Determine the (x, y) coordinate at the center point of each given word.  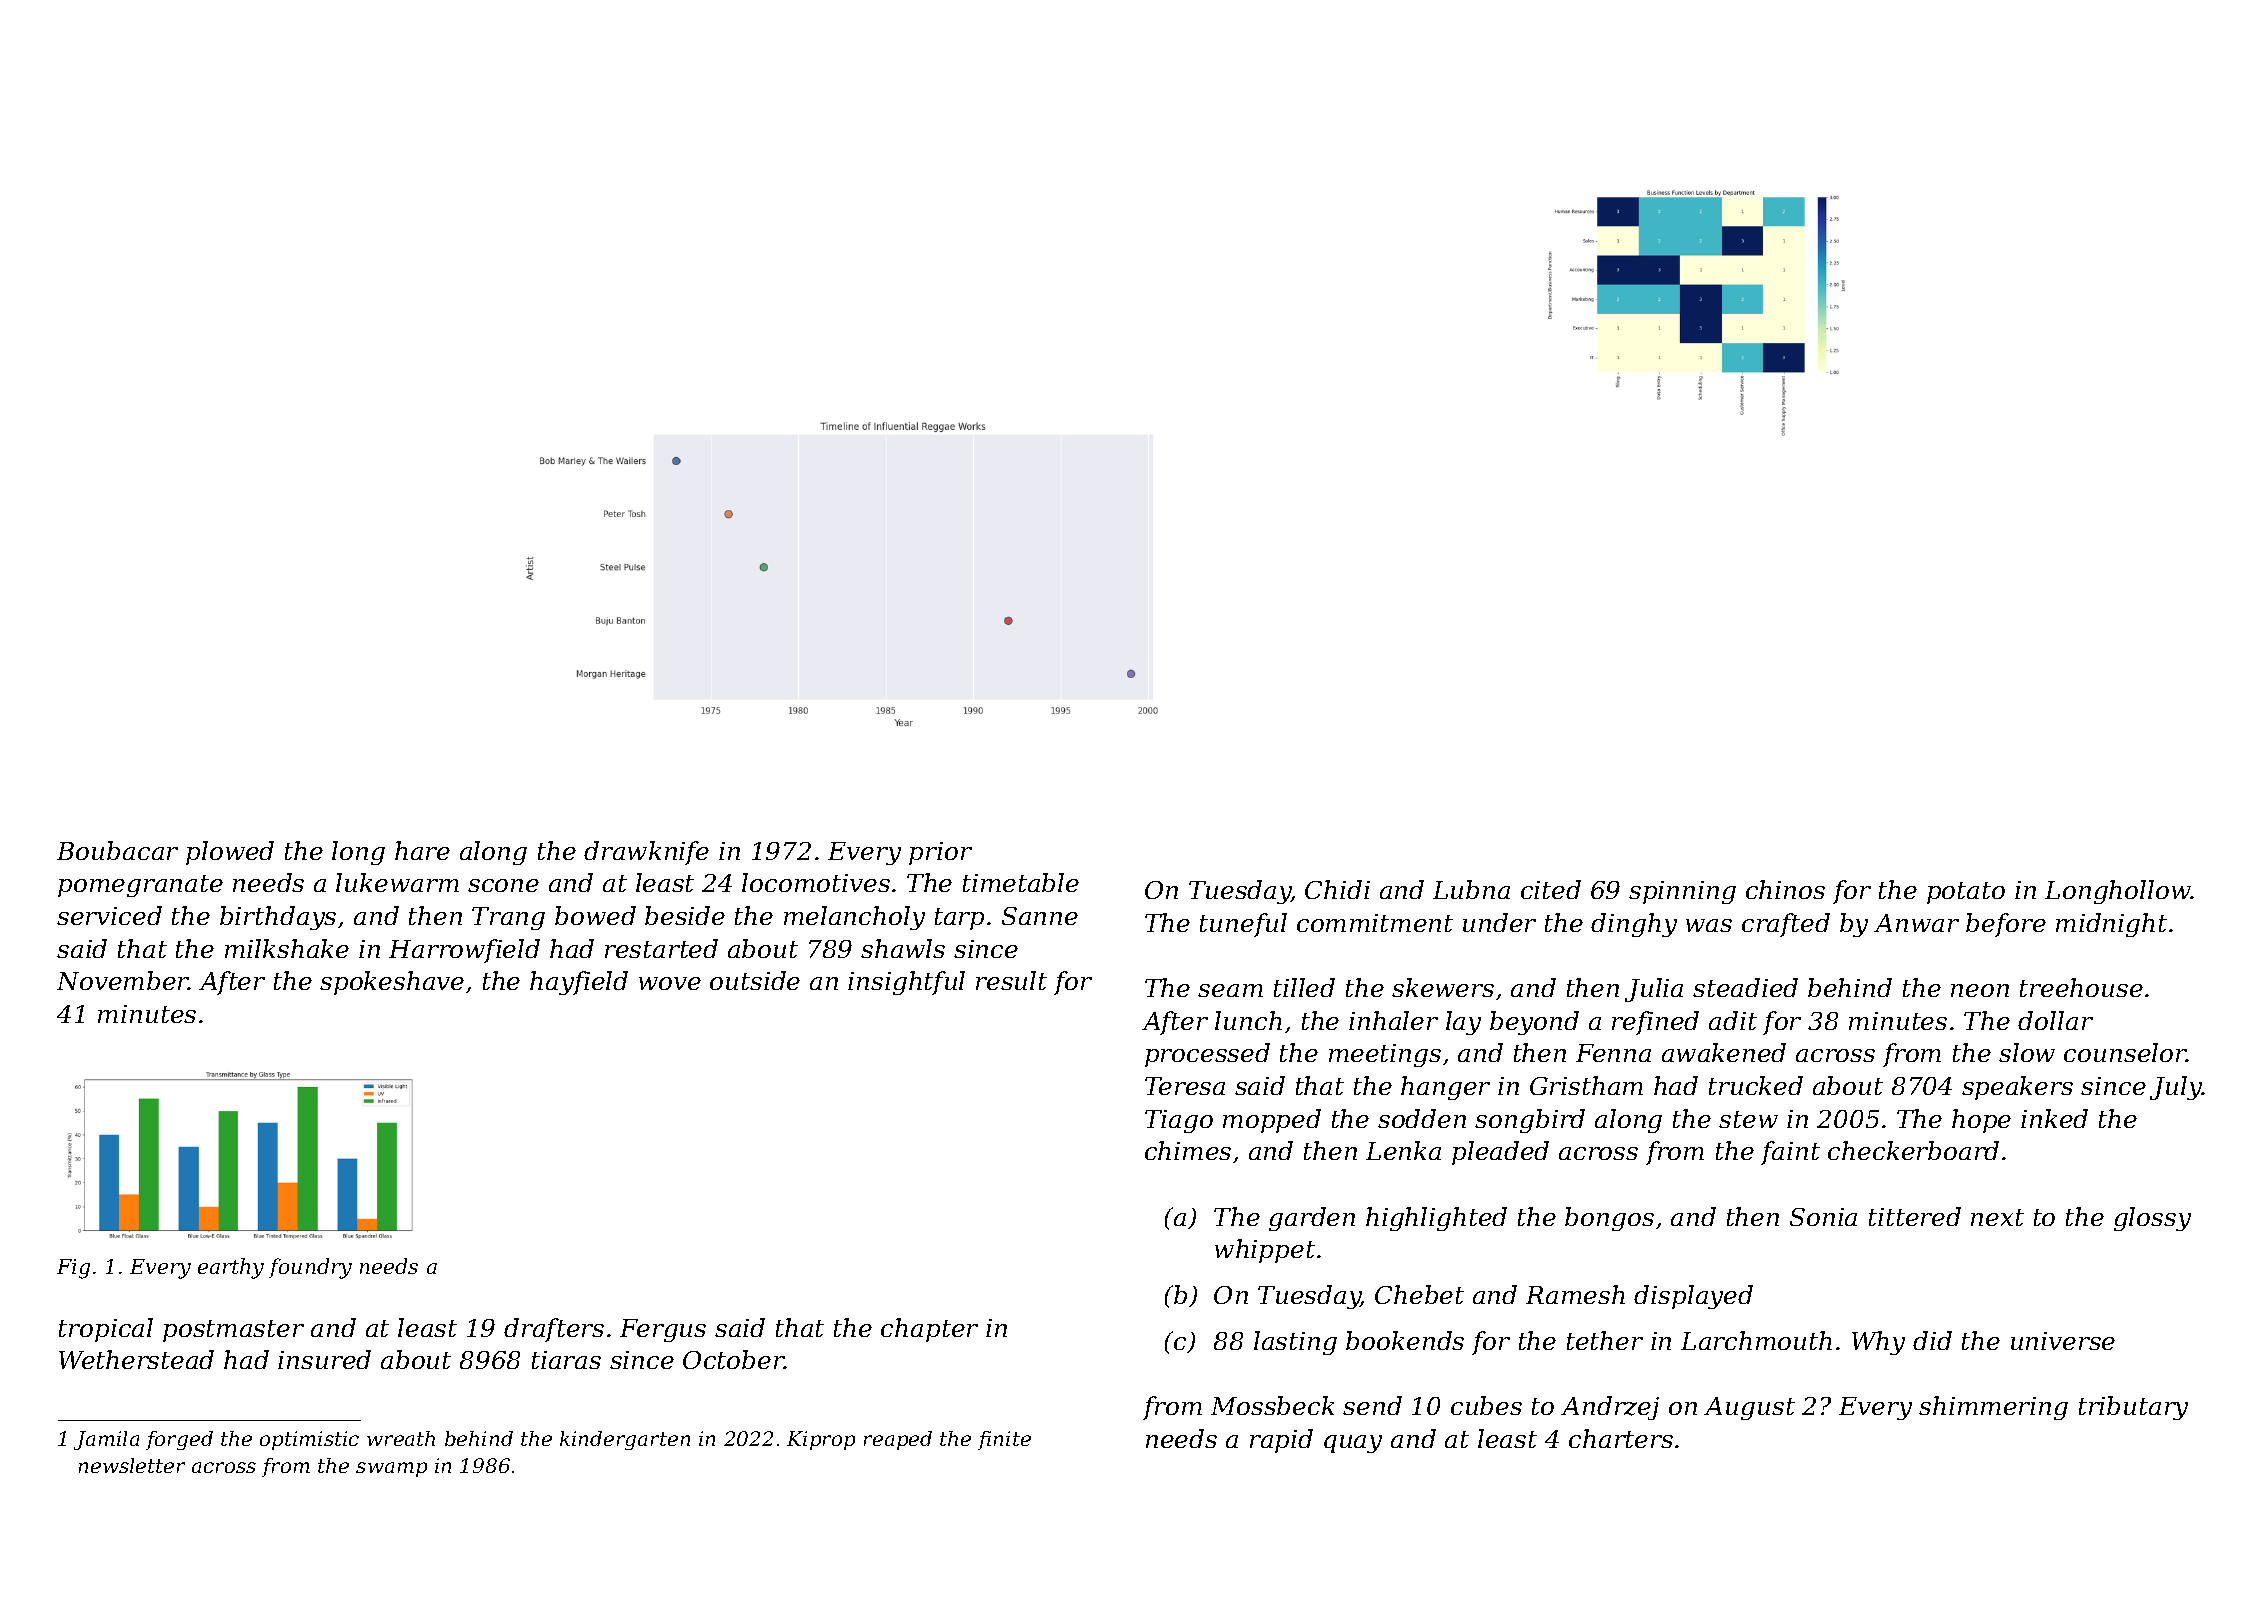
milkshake (287, 948)
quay (1353, 1444)
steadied (1745, 987)
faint (1790, 1153)
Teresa (1185, 1086)
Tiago (1179, 1121)
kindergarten (625, 1440)
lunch (1248, 1020)
